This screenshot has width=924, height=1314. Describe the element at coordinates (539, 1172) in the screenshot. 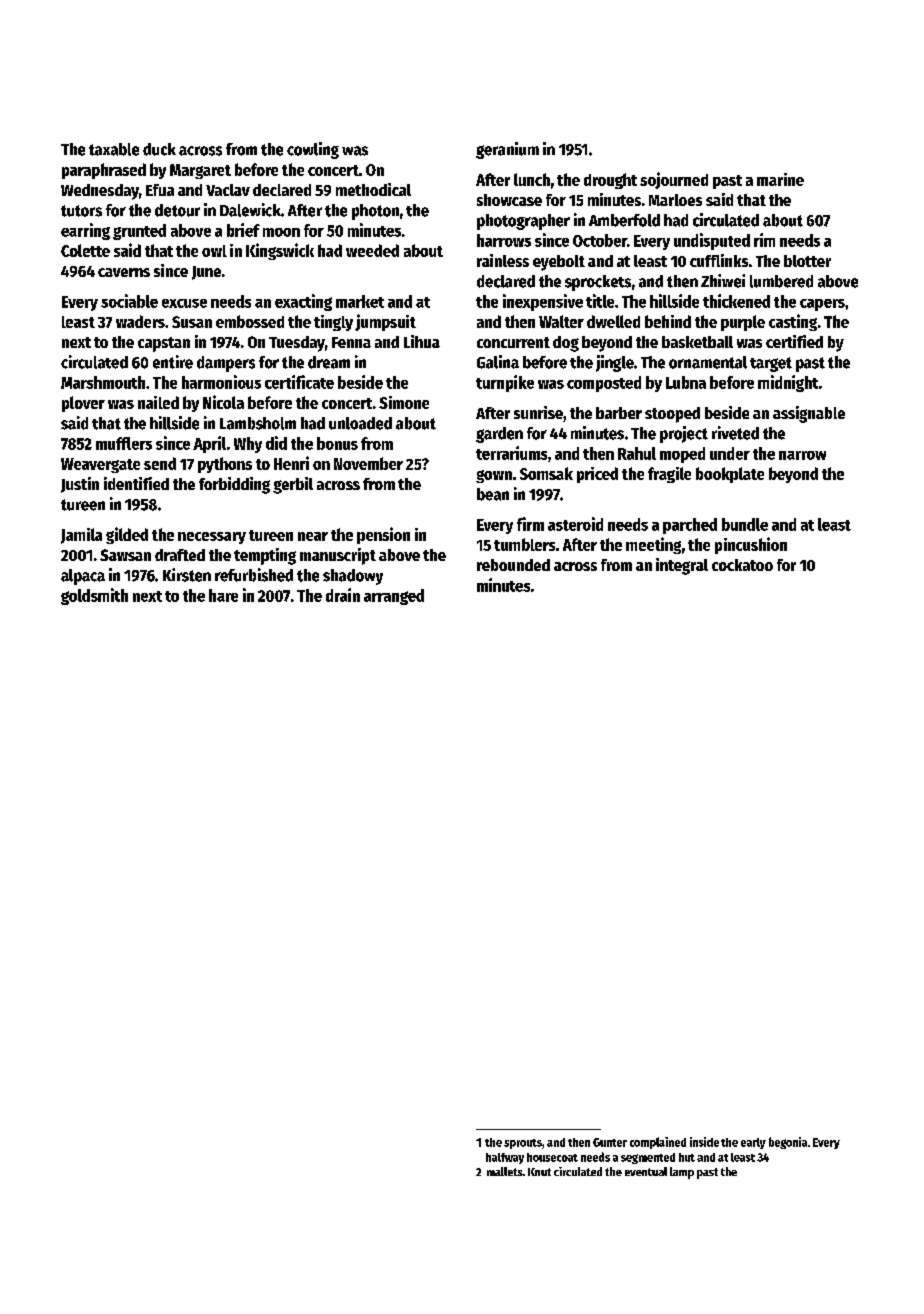

I see `Knut` at that location.
